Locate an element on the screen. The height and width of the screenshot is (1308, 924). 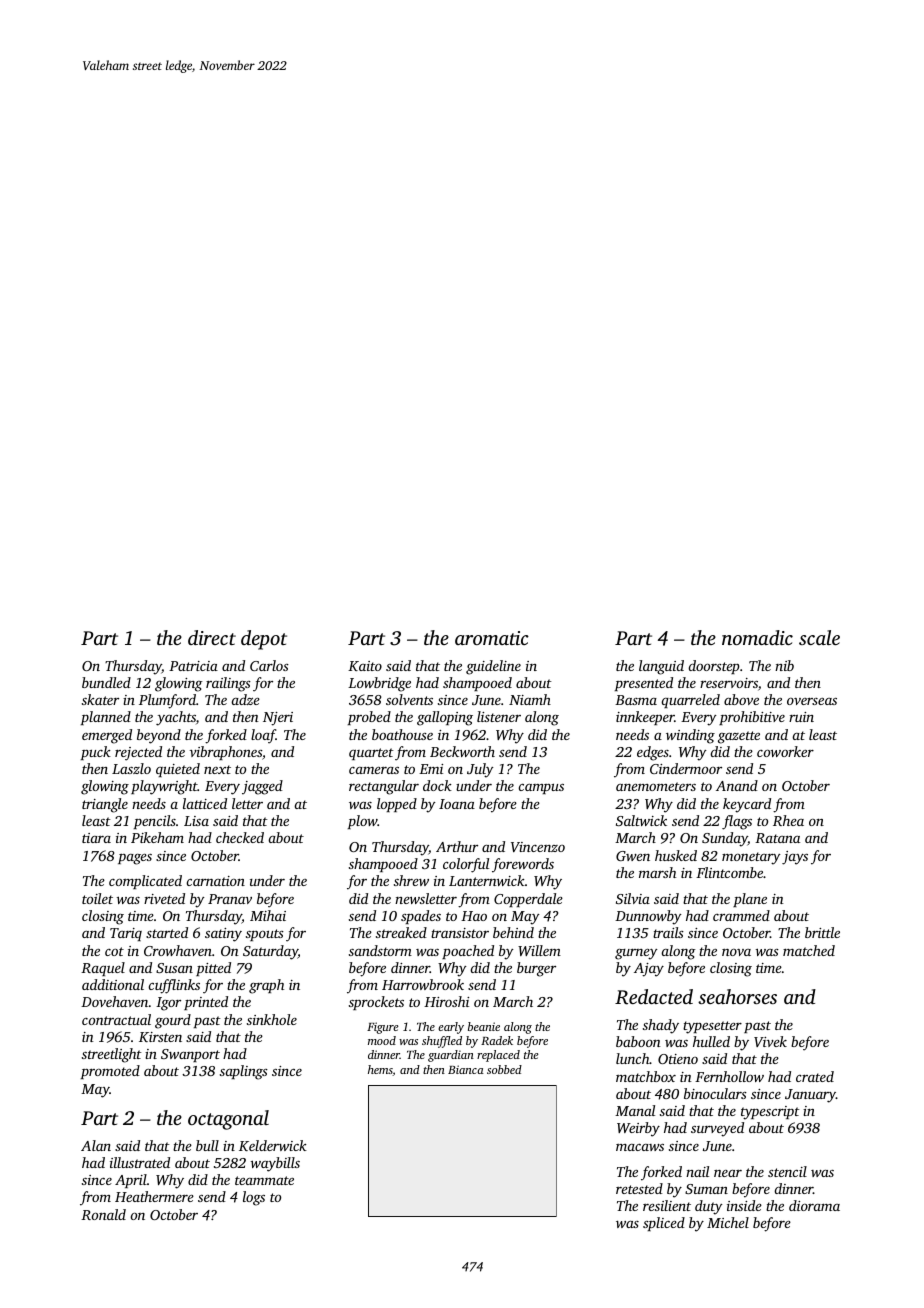
jagged is located at coordinates (262, 787).
